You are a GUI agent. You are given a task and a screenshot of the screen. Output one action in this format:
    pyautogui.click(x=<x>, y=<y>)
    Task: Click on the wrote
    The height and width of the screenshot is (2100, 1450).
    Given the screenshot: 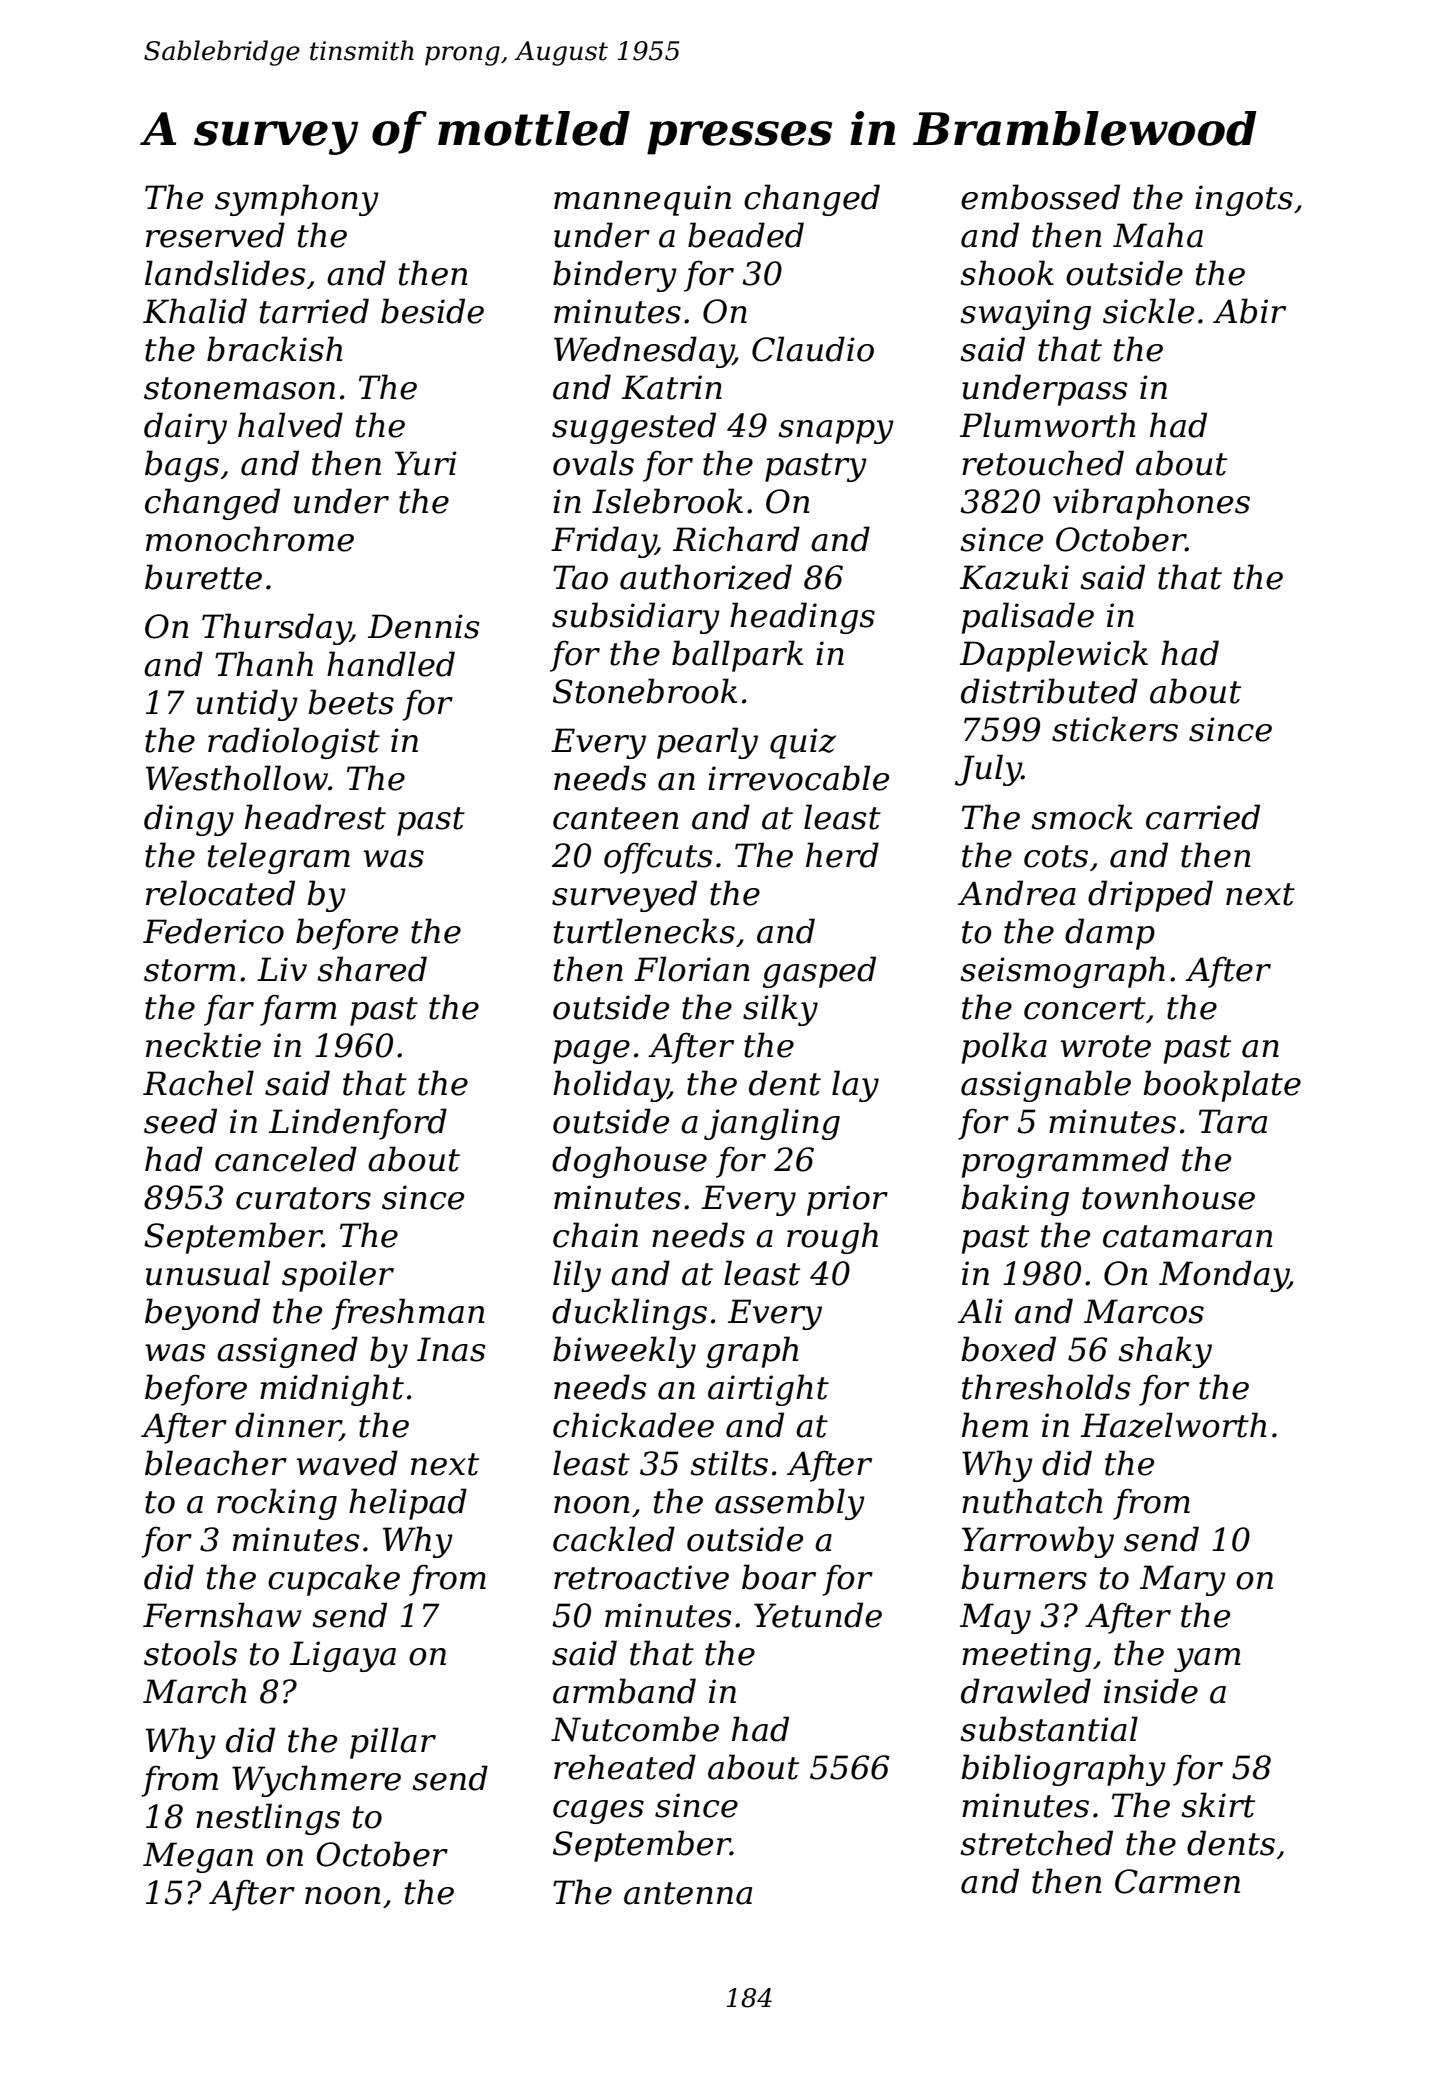 What is the action you would take?
    pyautogui.click(x=1106, y=1046)
